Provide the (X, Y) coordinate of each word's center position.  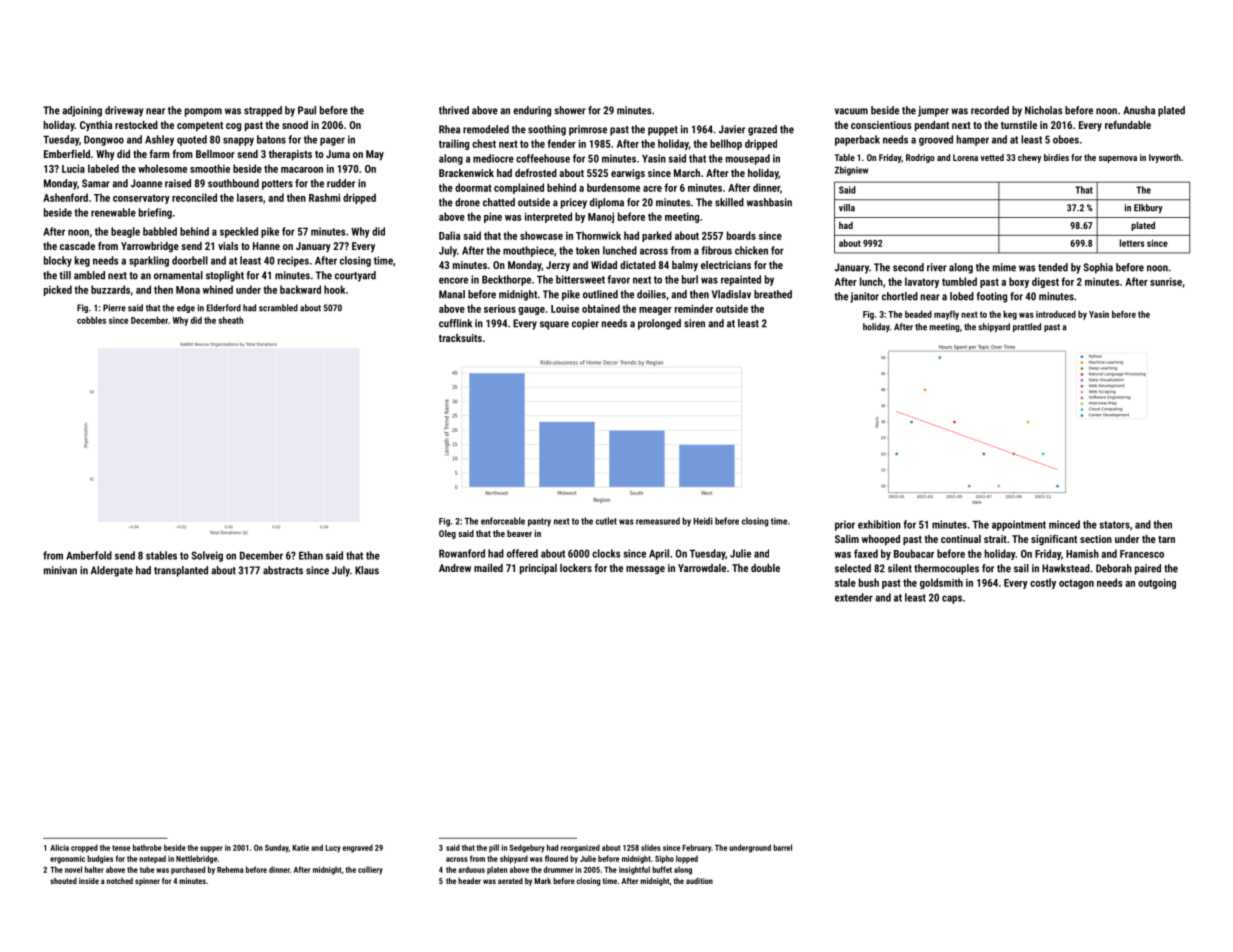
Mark (542, 881)
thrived (454, 110)
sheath (230, 320)
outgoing (1157, 584)
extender (854, 597)
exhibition (879, 524)
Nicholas (1044, 110)
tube (147, 869)
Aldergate (112, 571)
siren (694, 323)
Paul (307, 110)
